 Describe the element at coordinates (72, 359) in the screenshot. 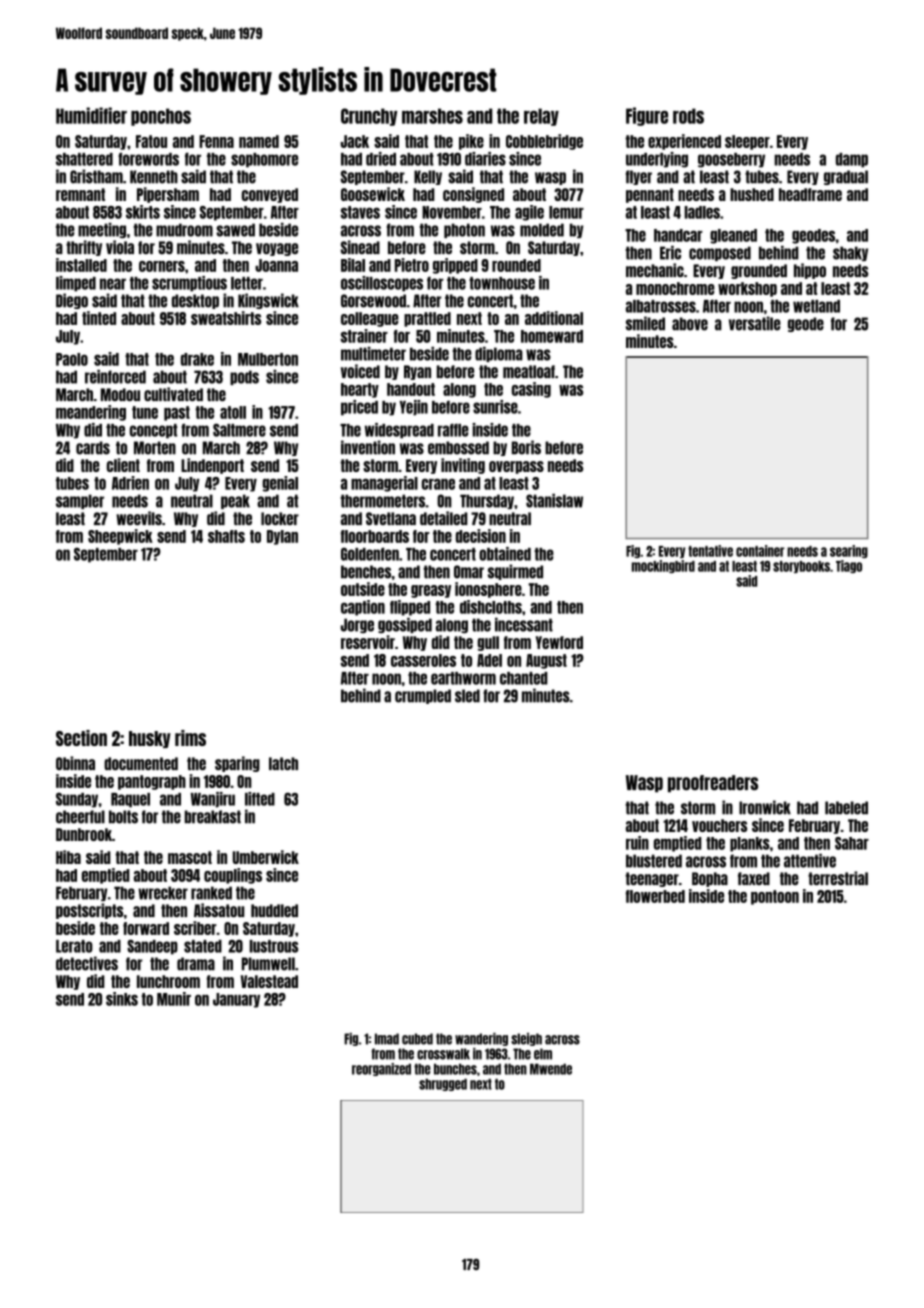

I see `Paolo` at that location.
